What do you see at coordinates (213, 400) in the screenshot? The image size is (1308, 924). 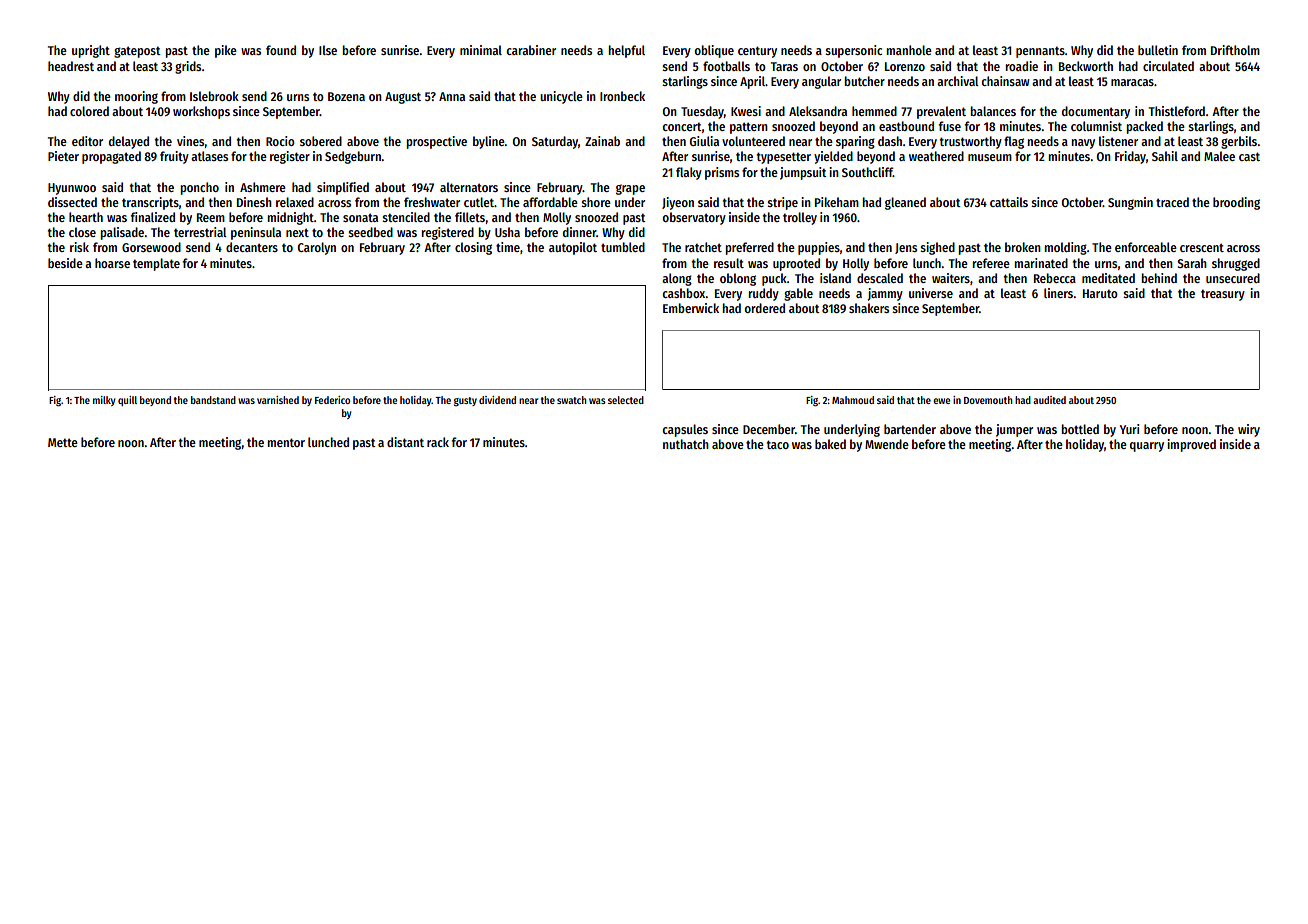 I see `bandstand` at bounding box center [213, 400].
